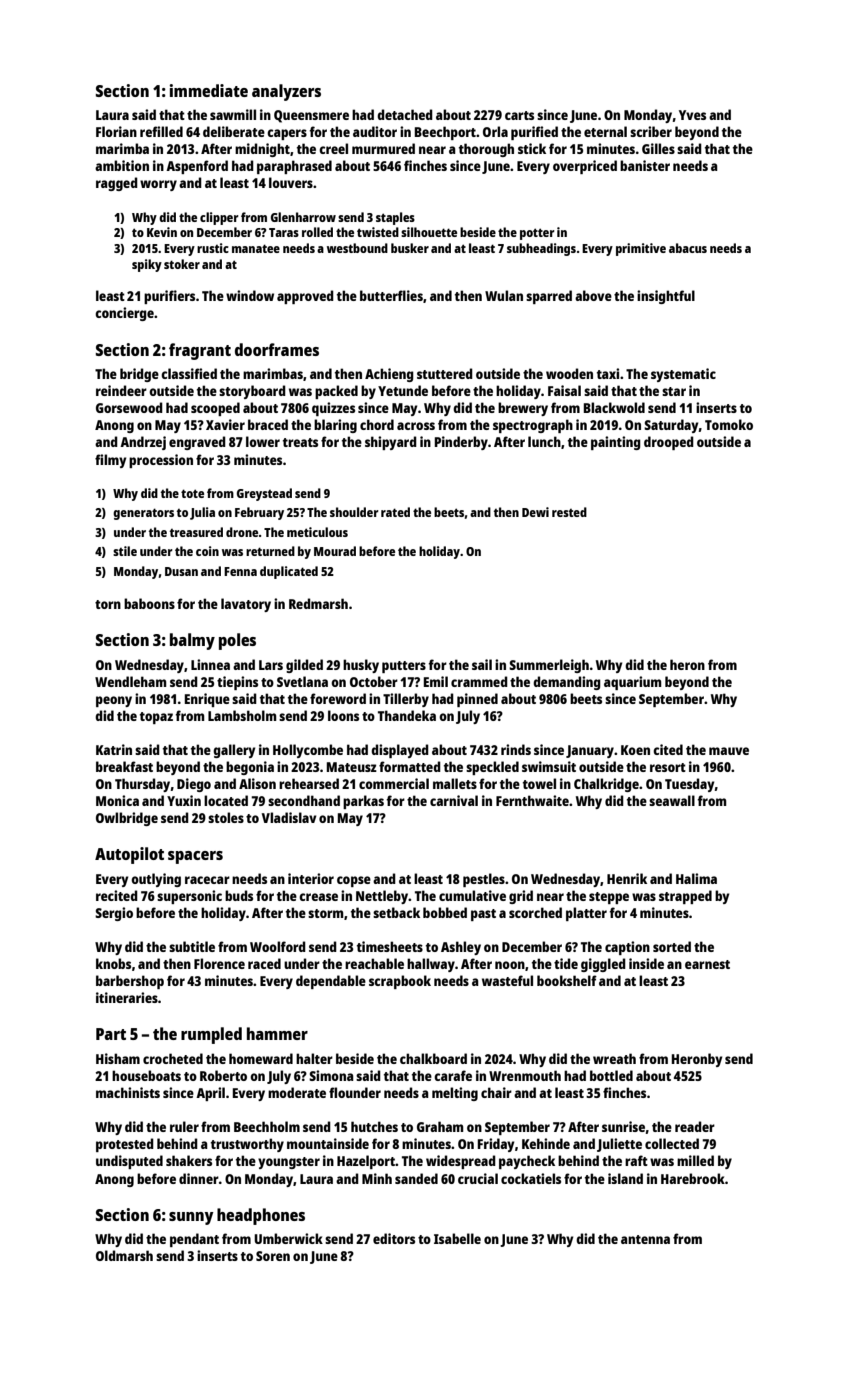 Image resolution: width=849 pixels, height=1400 pixels. I want to click on butterflies, so click(391, 295).
